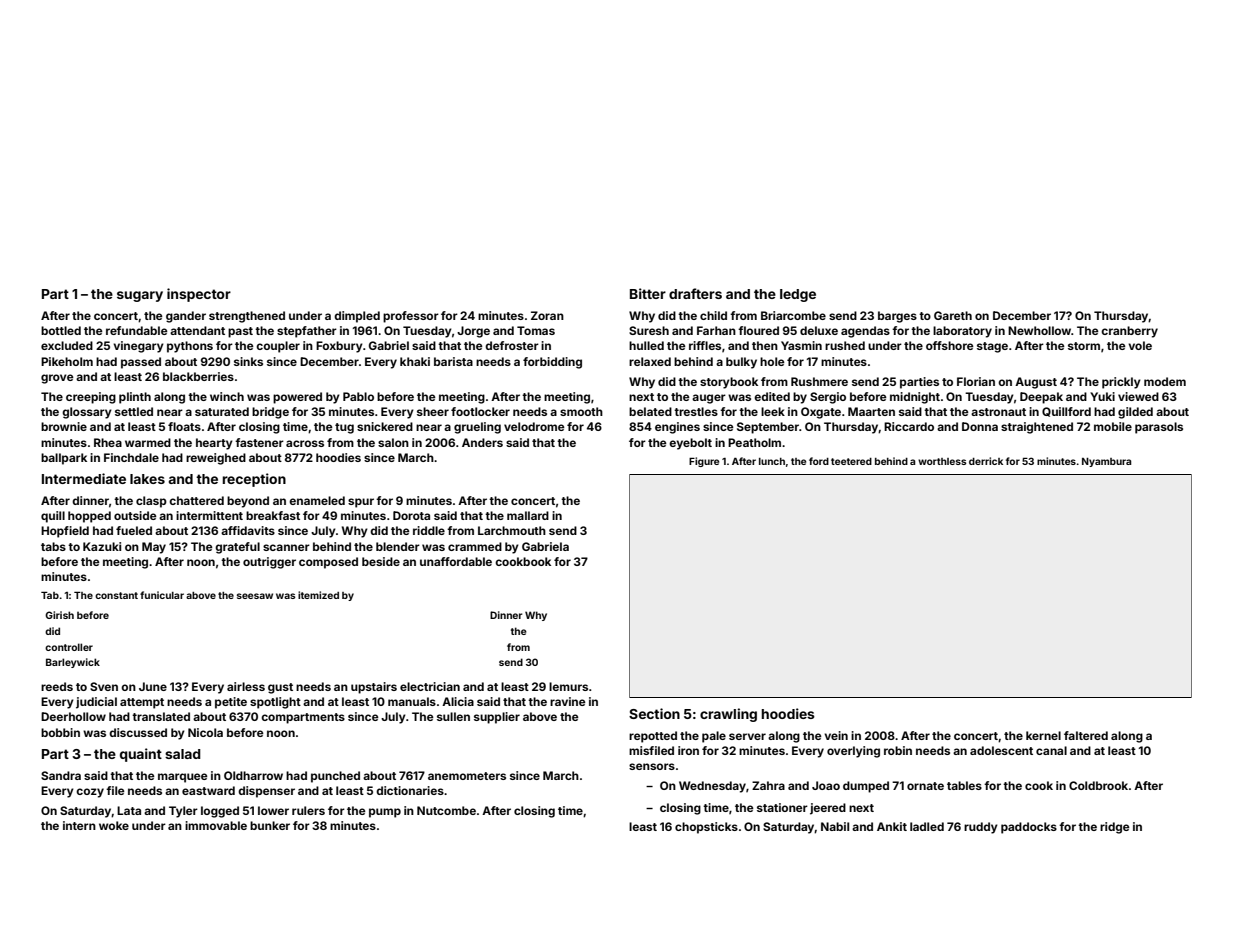  I want to click on reception, so click(254, 480).
